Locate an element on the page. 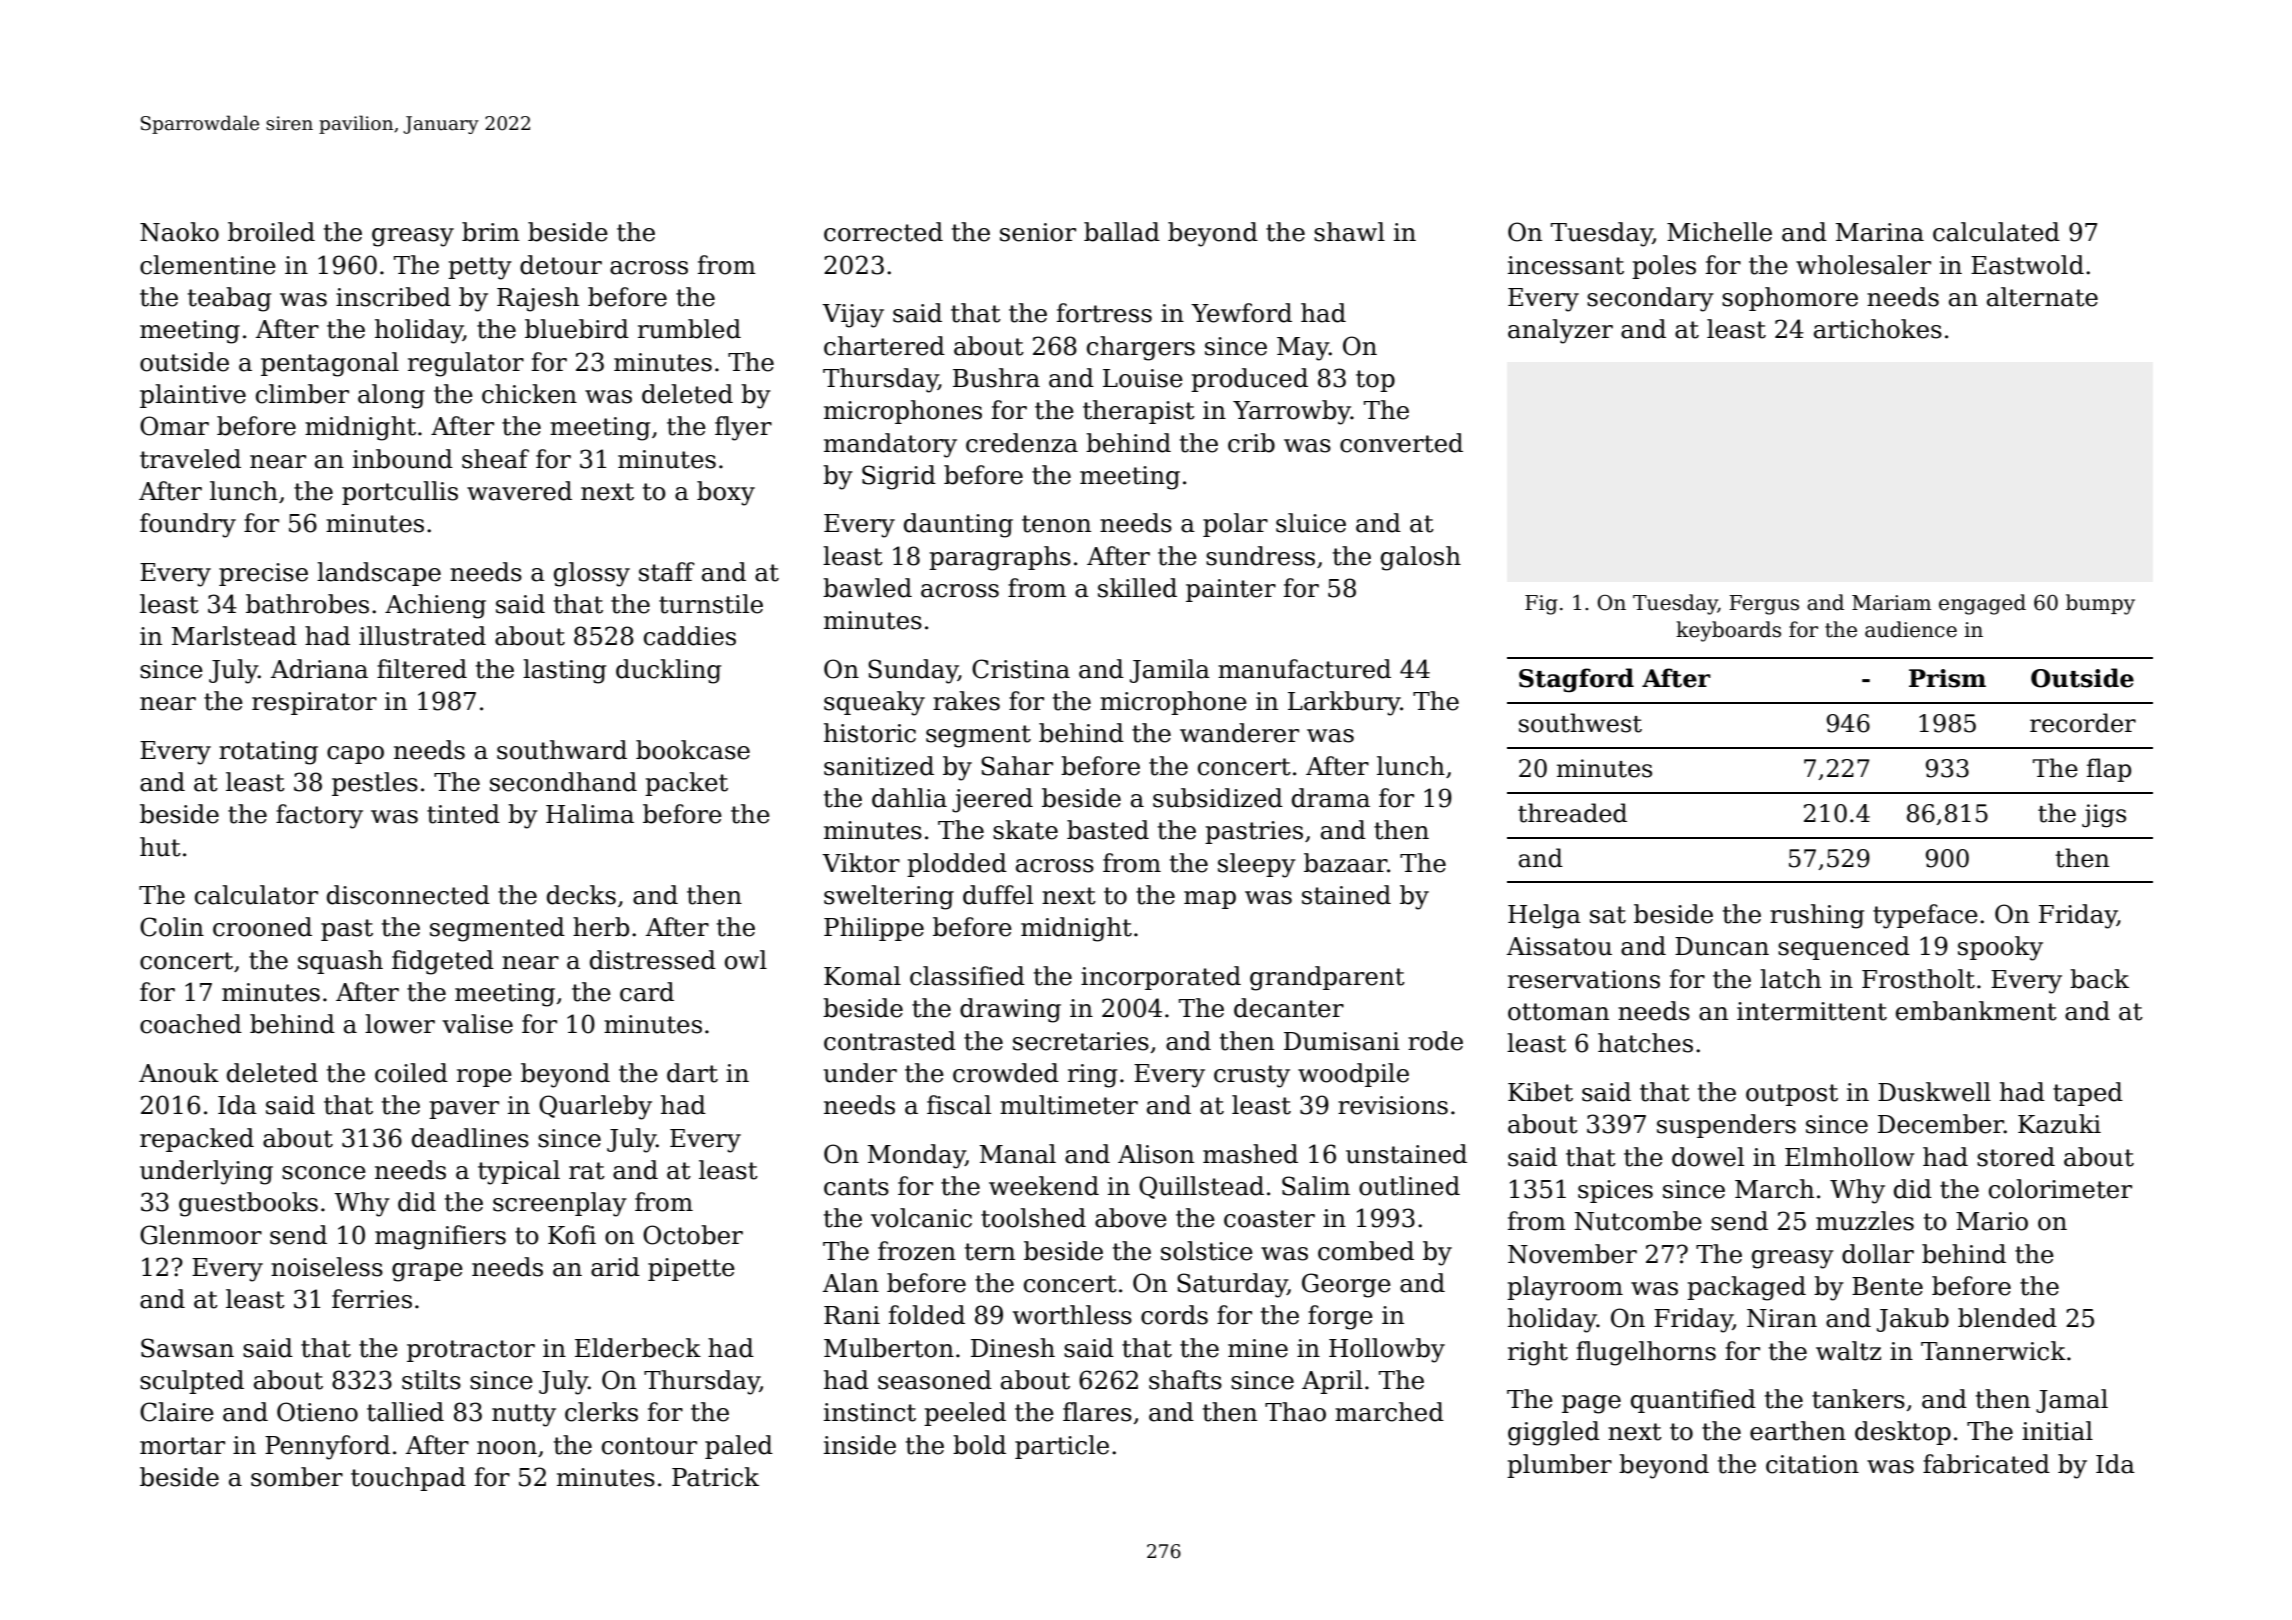  touchpad is located at coordinates (408, 1479).
